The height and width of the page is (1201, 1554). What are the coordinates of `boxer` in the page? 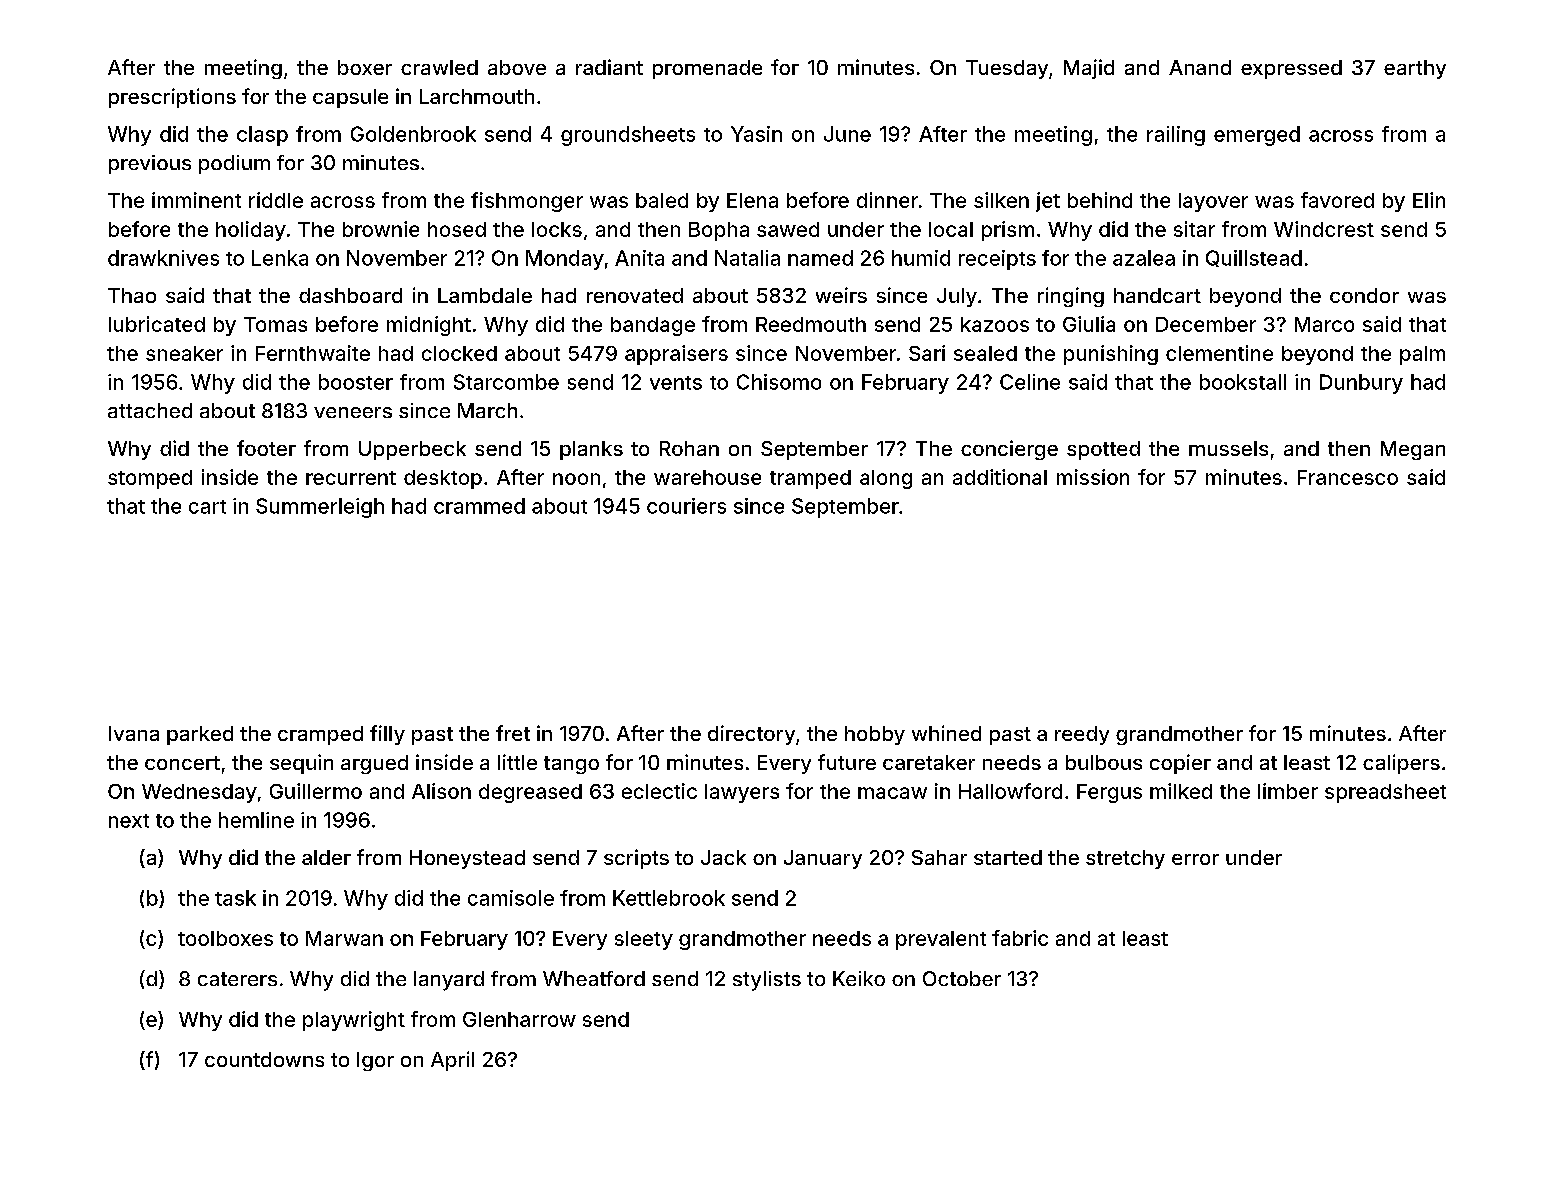 It's located at (365, 67).
